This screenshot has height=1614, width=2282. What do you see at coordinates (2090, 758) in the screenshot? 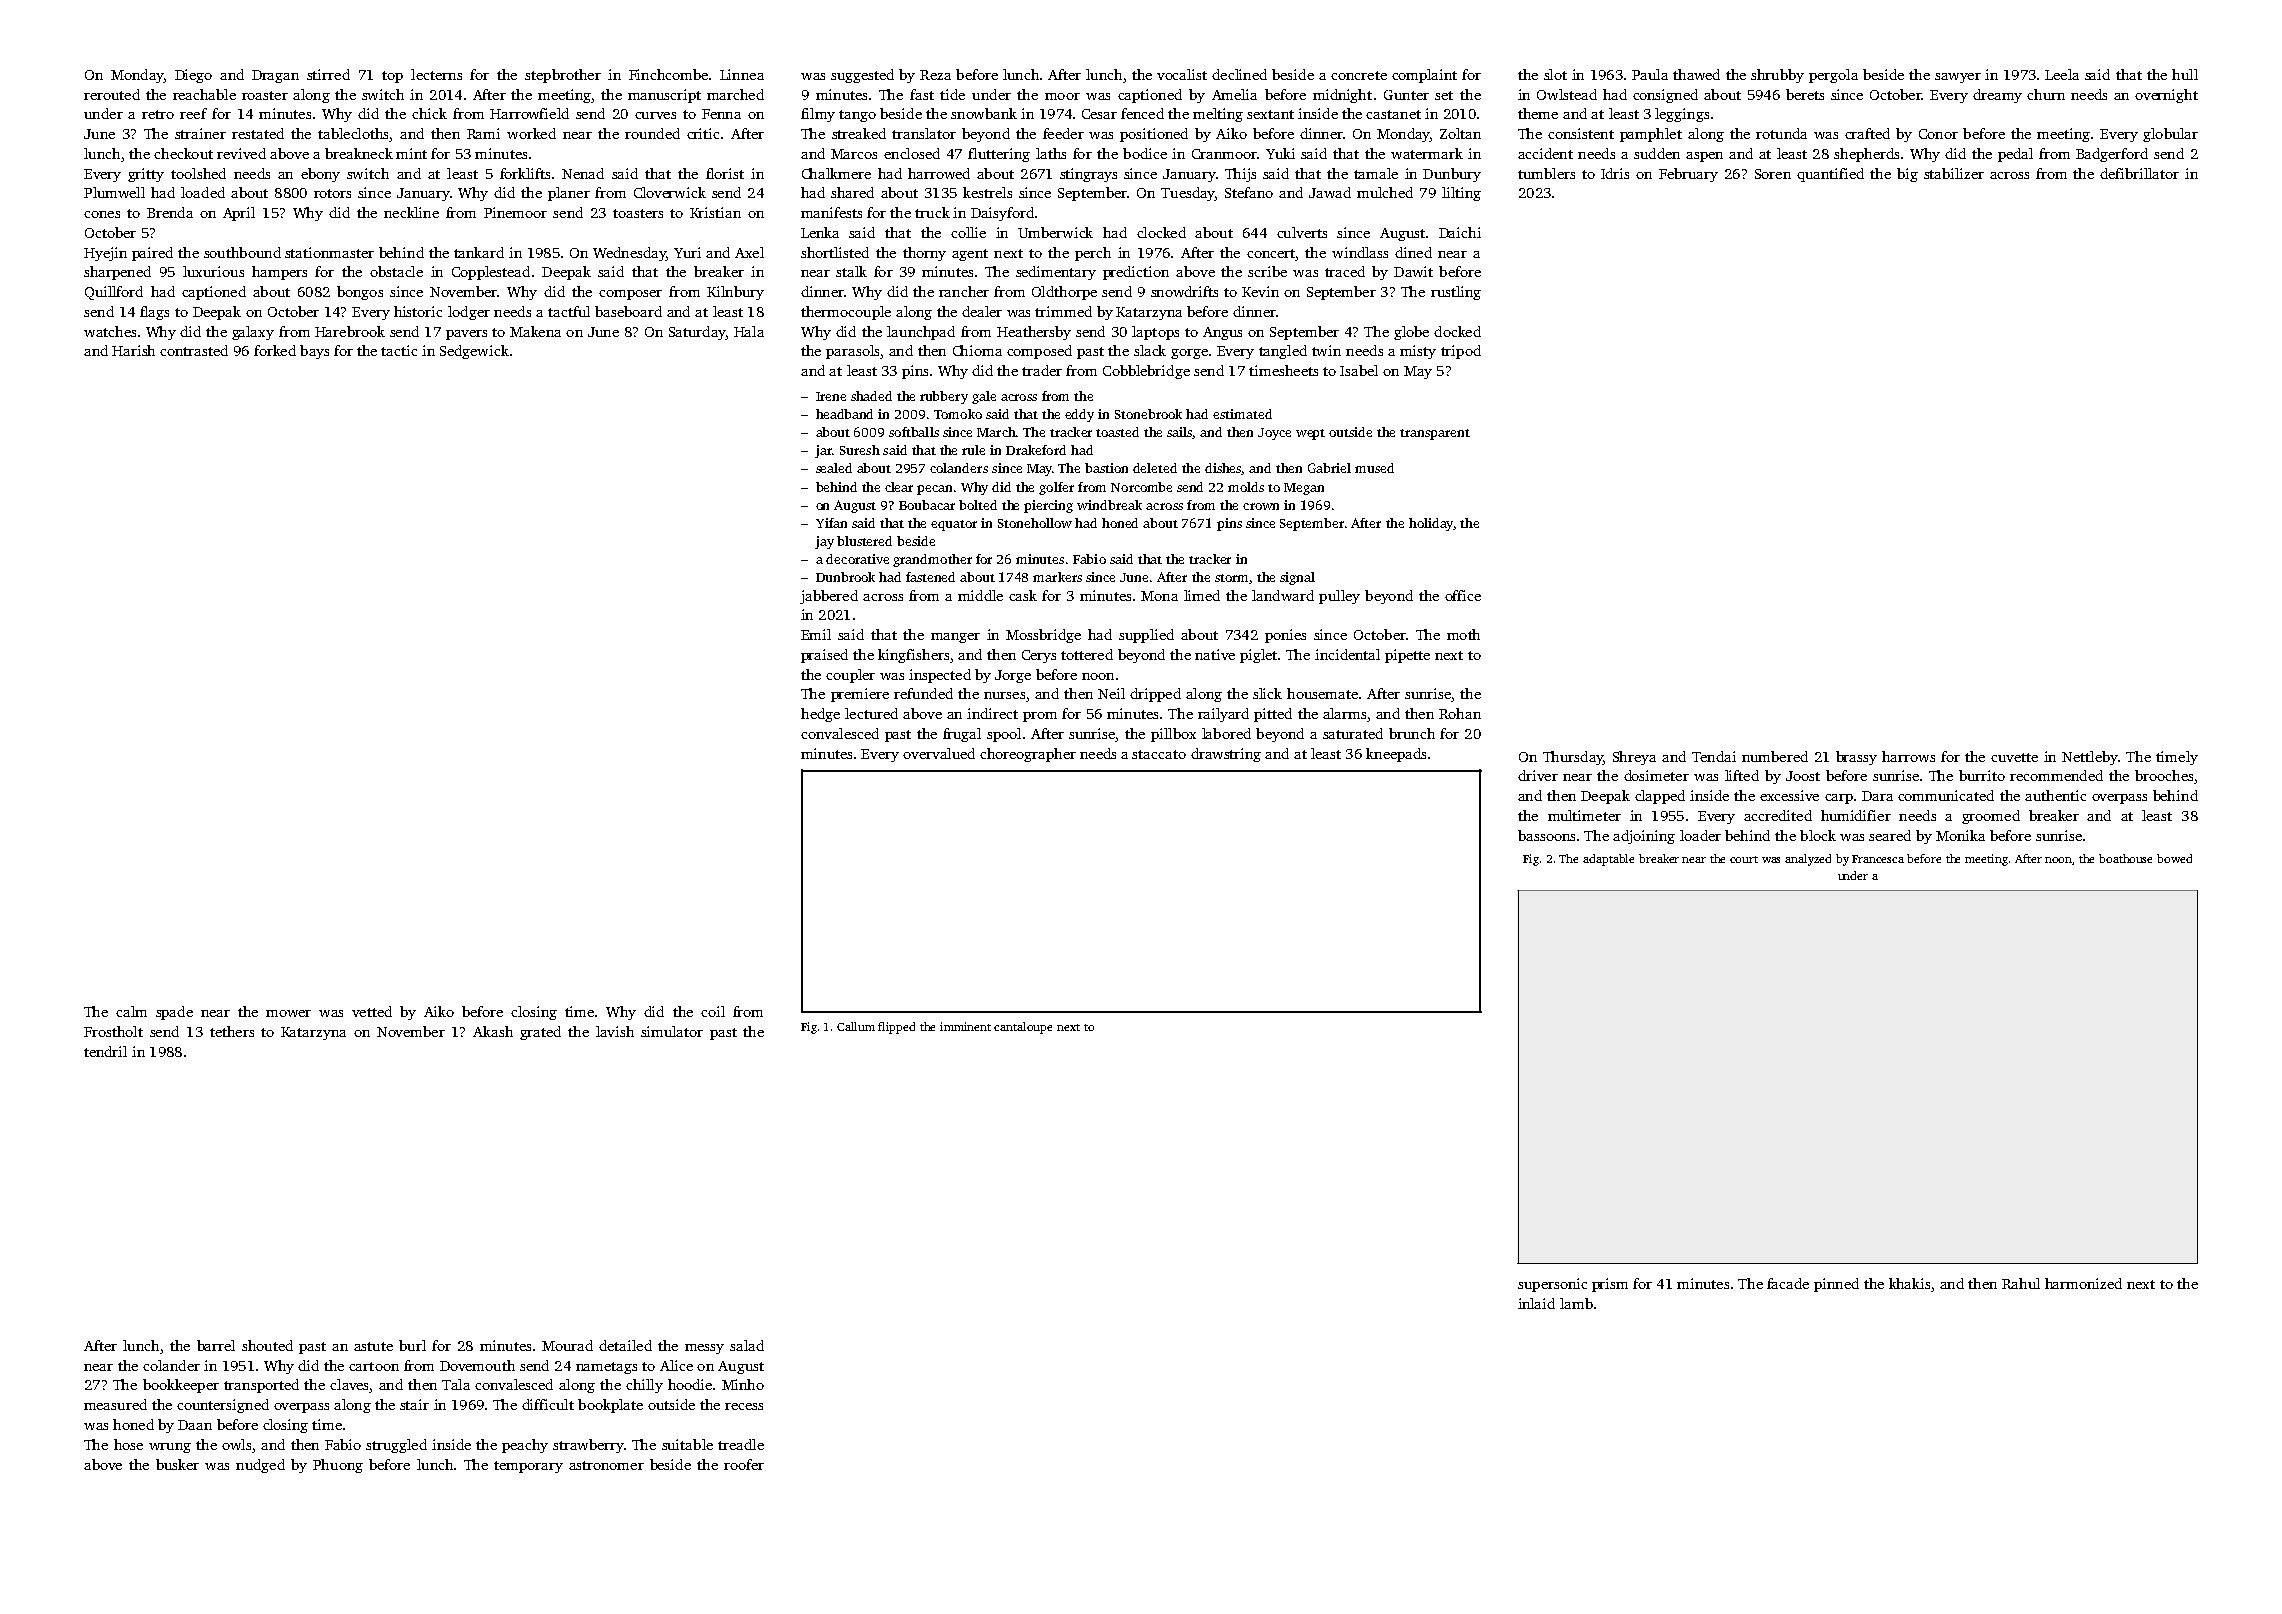
I see `Nettleby` at bounding box center [2090, 758].
